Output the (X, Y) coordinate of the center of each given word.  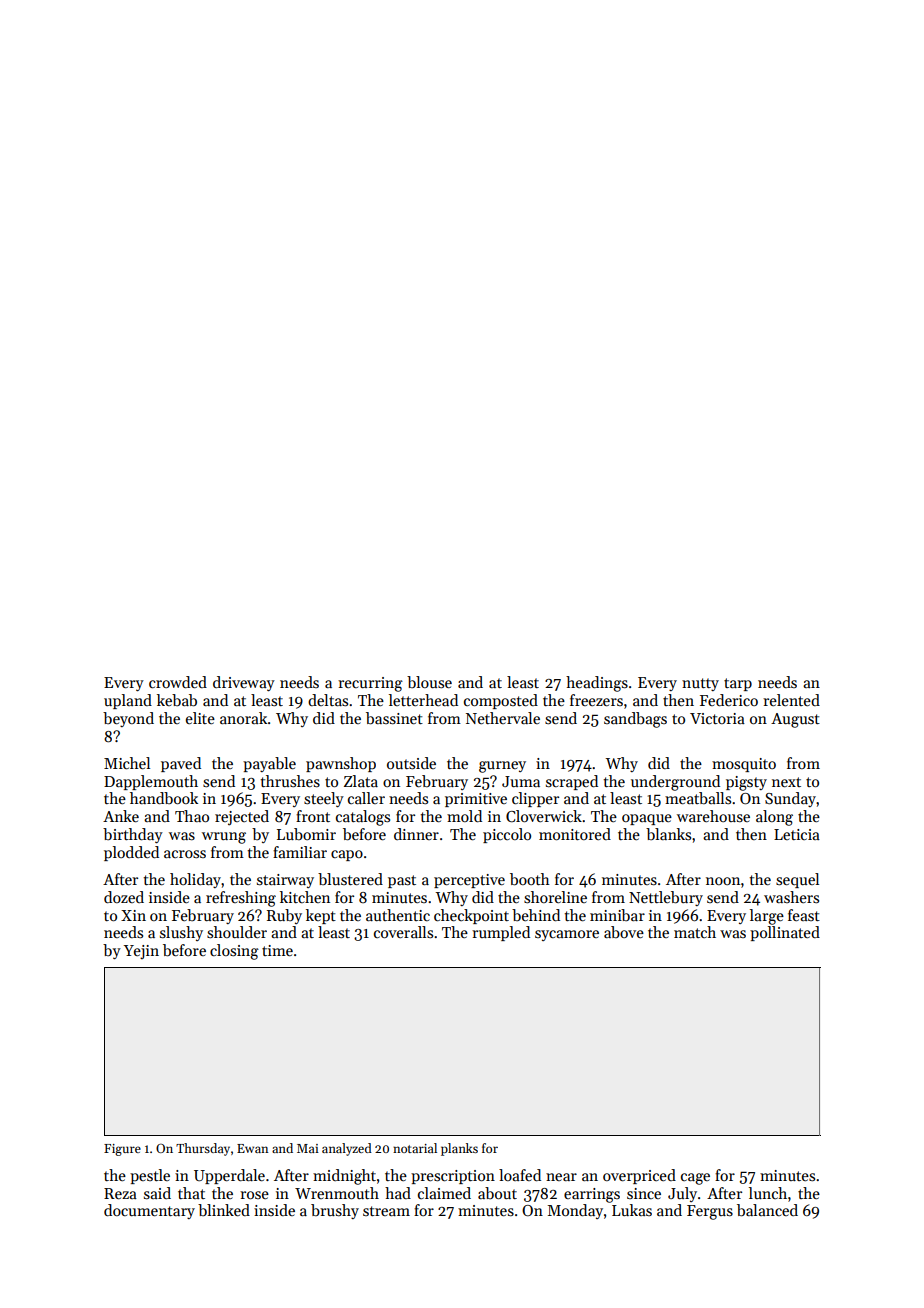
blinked (224, 1210)
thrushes (290, 781)
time (277, 950)
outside (411, 763)
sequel (797, 880)
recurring (370, 684)
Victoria (717, 718)
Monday (575, 1211)
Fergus (710, 1212)
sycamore (567, 935)
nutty (700, 684)
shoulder (237, 932)
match (695, 932)
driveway (244, 683)
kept (321, 916)
